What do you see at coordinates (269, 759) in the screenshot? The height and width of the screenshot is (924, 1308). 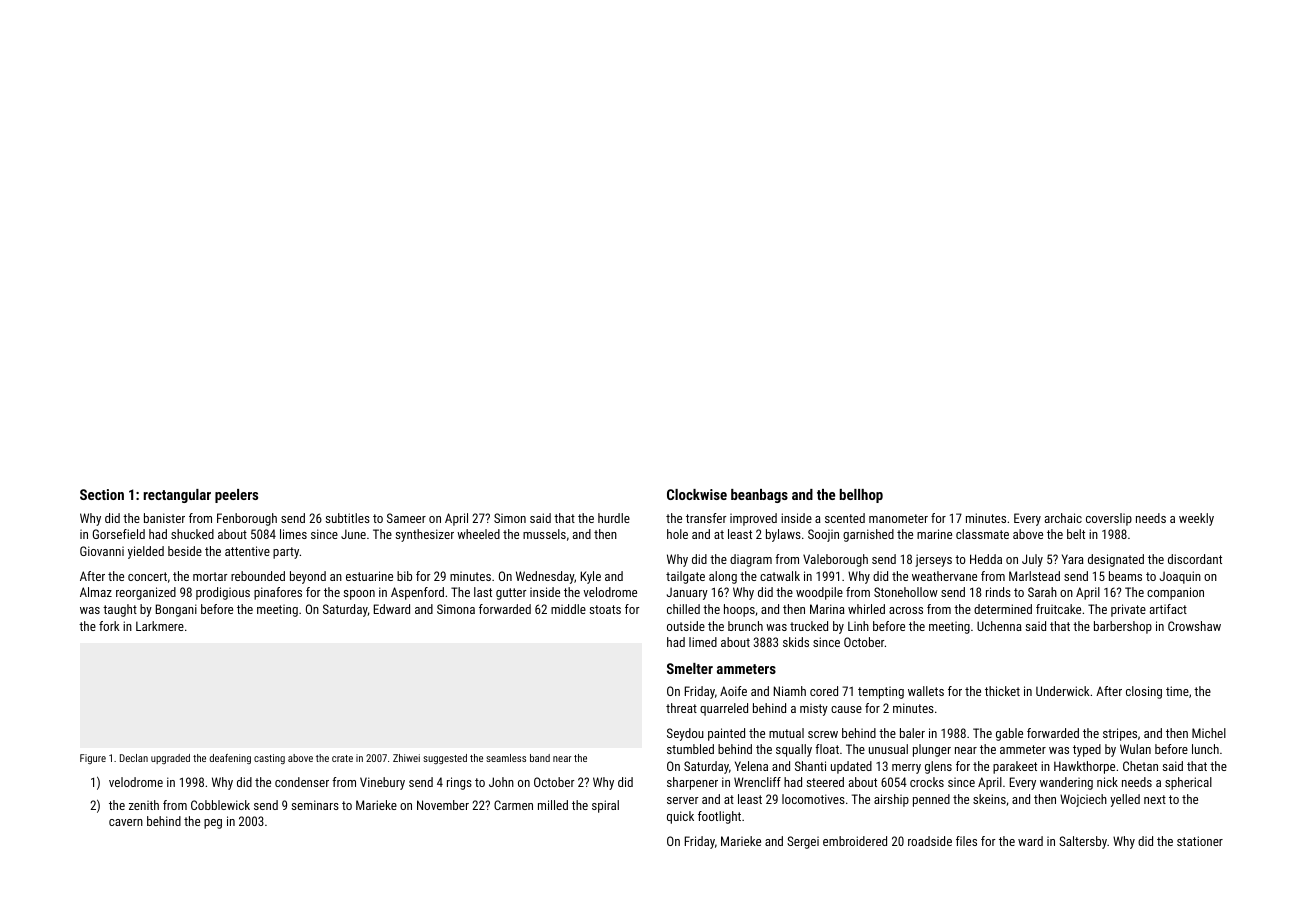 I see `casting` at bounding box center [269, 759].
